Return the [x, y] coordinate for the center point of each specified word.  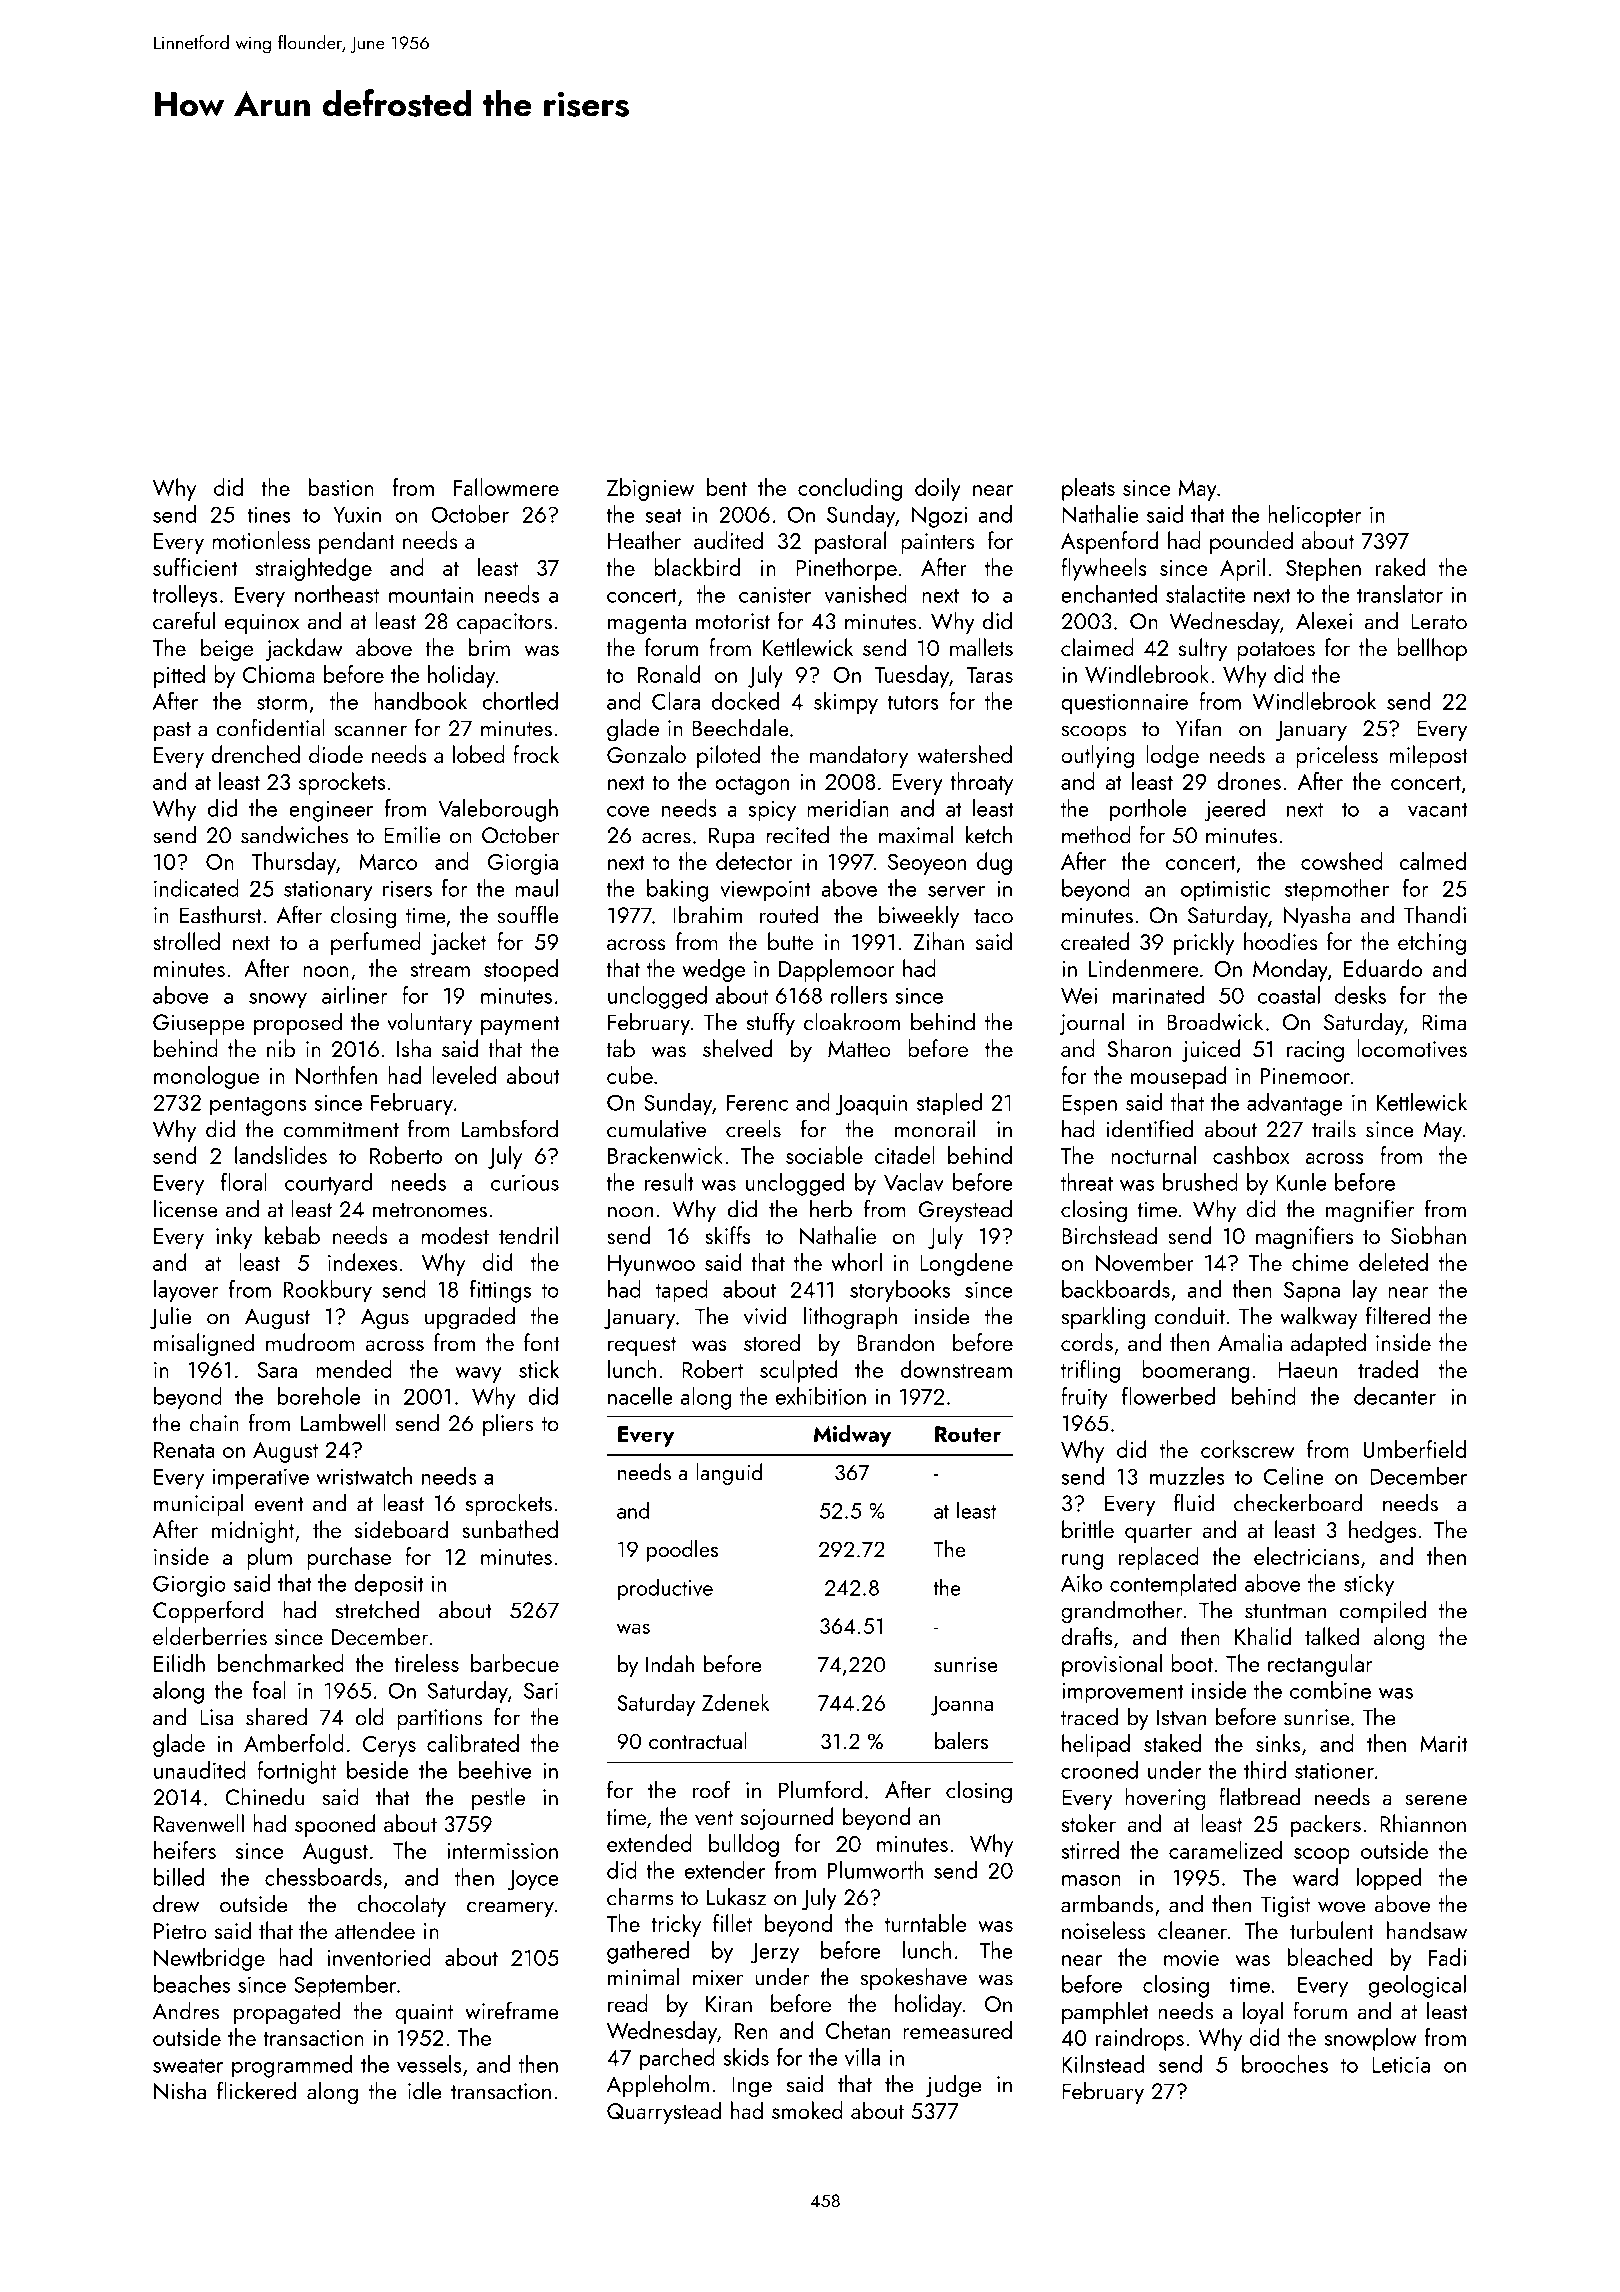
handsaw [1427, 1930]
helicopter [1315, 516]
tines [269, 514]
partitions [439, 1719]
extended [649, 1843]
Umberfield [1414, 1449]
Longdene [966, 1264]
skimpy [846, 703]
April [1242, 569]
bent [727, 487]
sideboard [401, 1529]
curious [525, 1182]
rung [1082, 1562]
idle [424, 2090]
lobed [479, 754]
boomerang [1195, 1371]
